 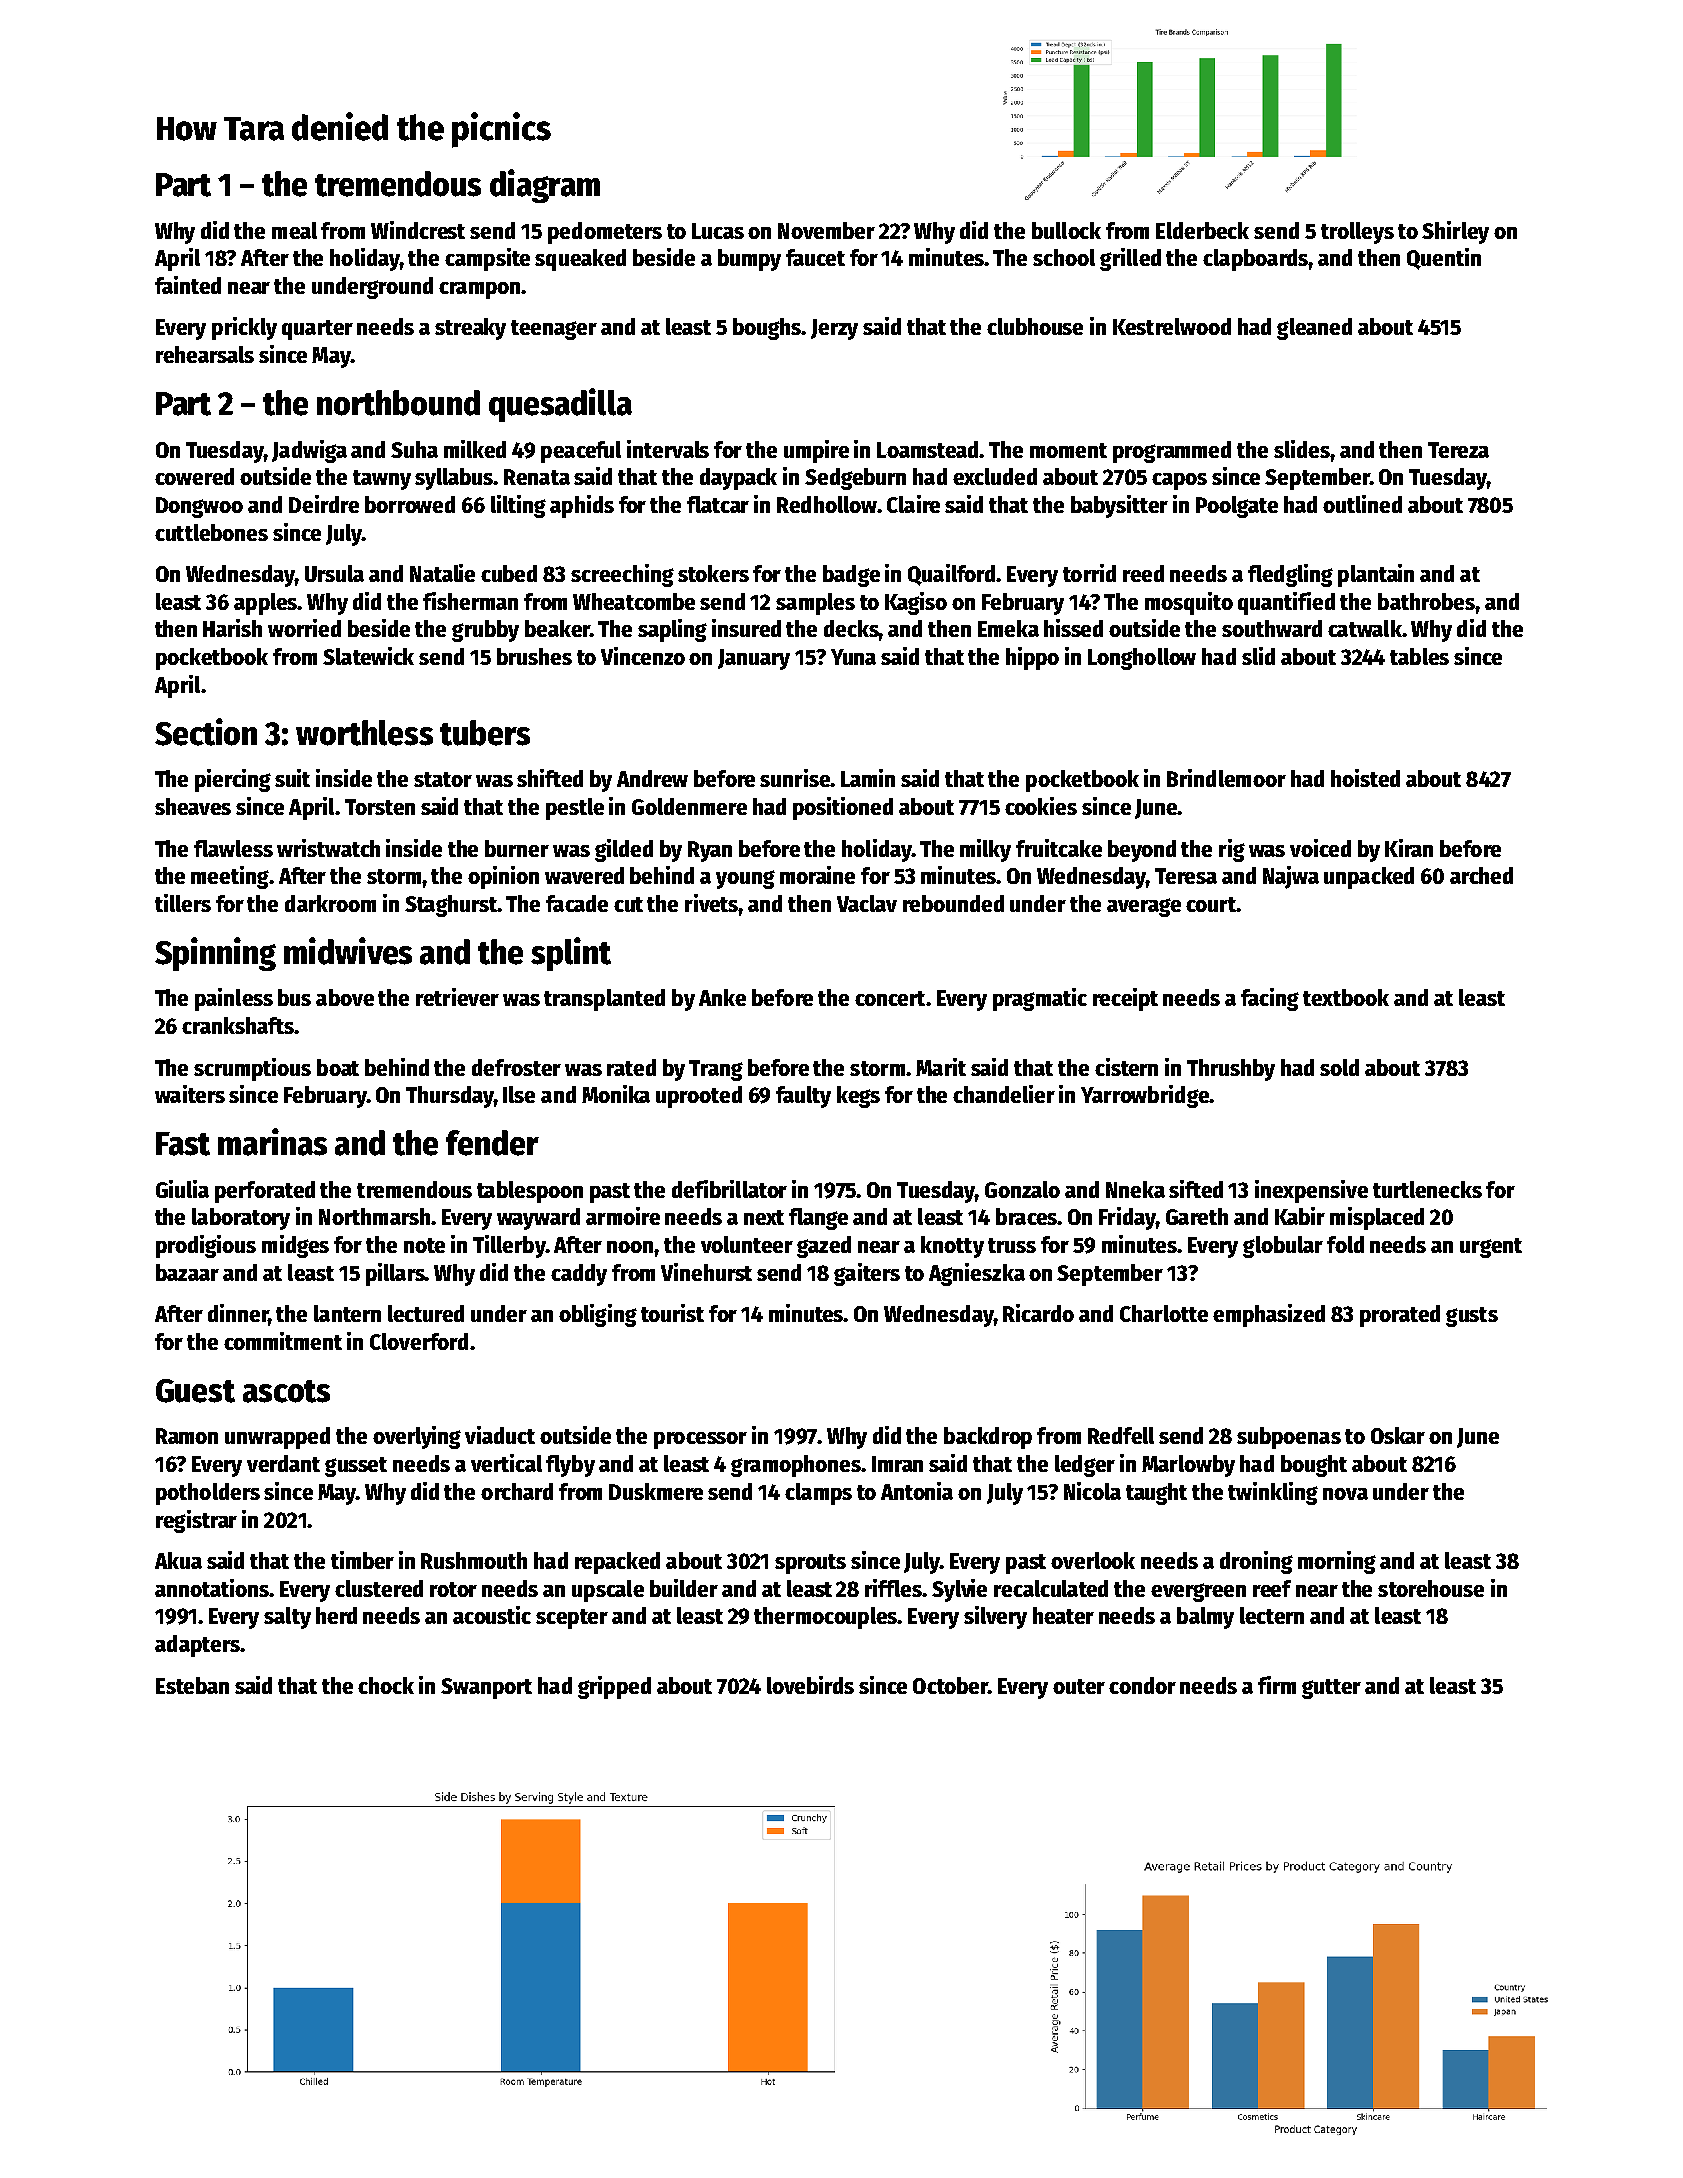 I want to click on Poolgate, so click(x=1237, y=507).
